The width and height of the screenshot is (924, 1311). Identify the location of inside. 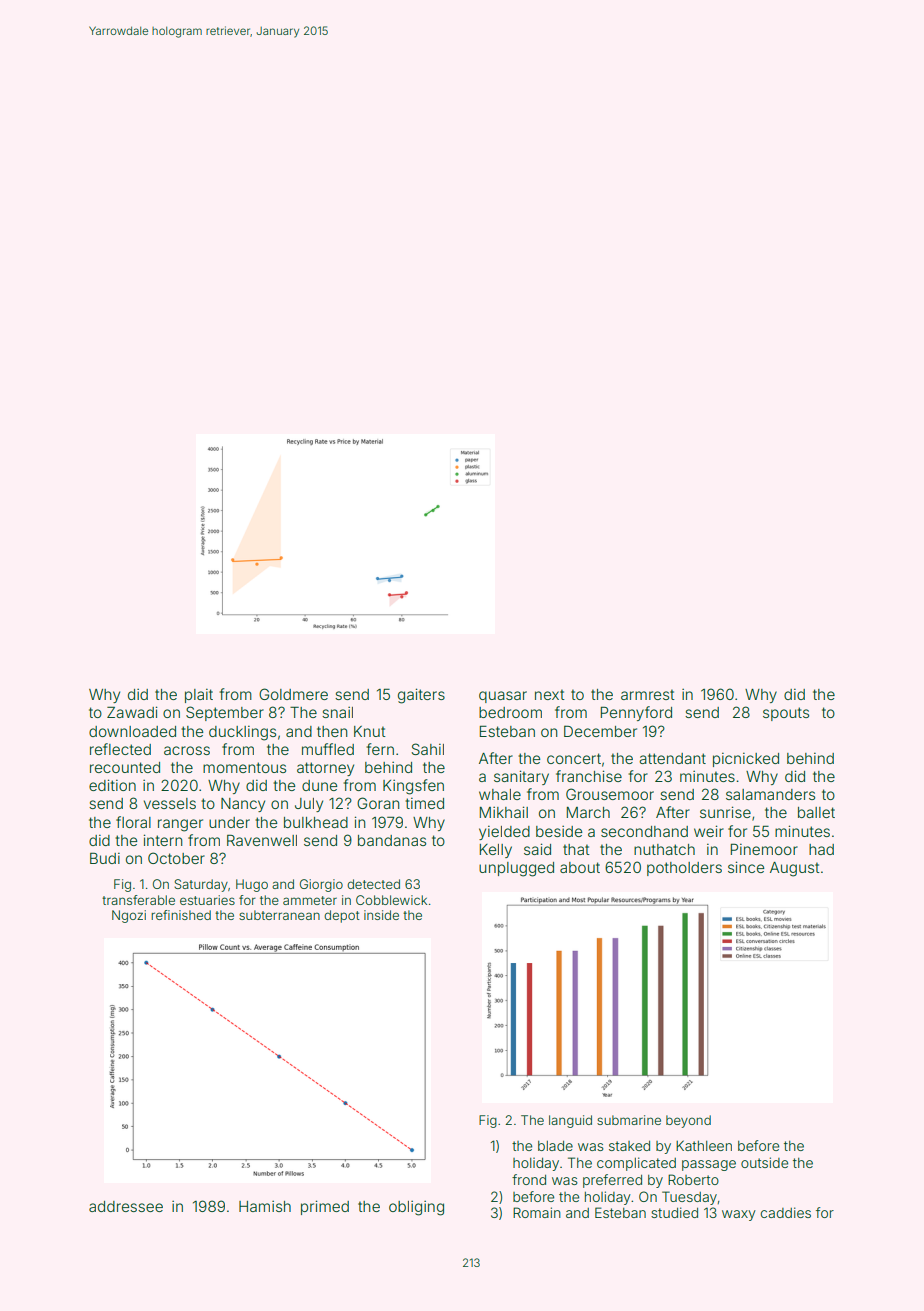
(381, 915).
